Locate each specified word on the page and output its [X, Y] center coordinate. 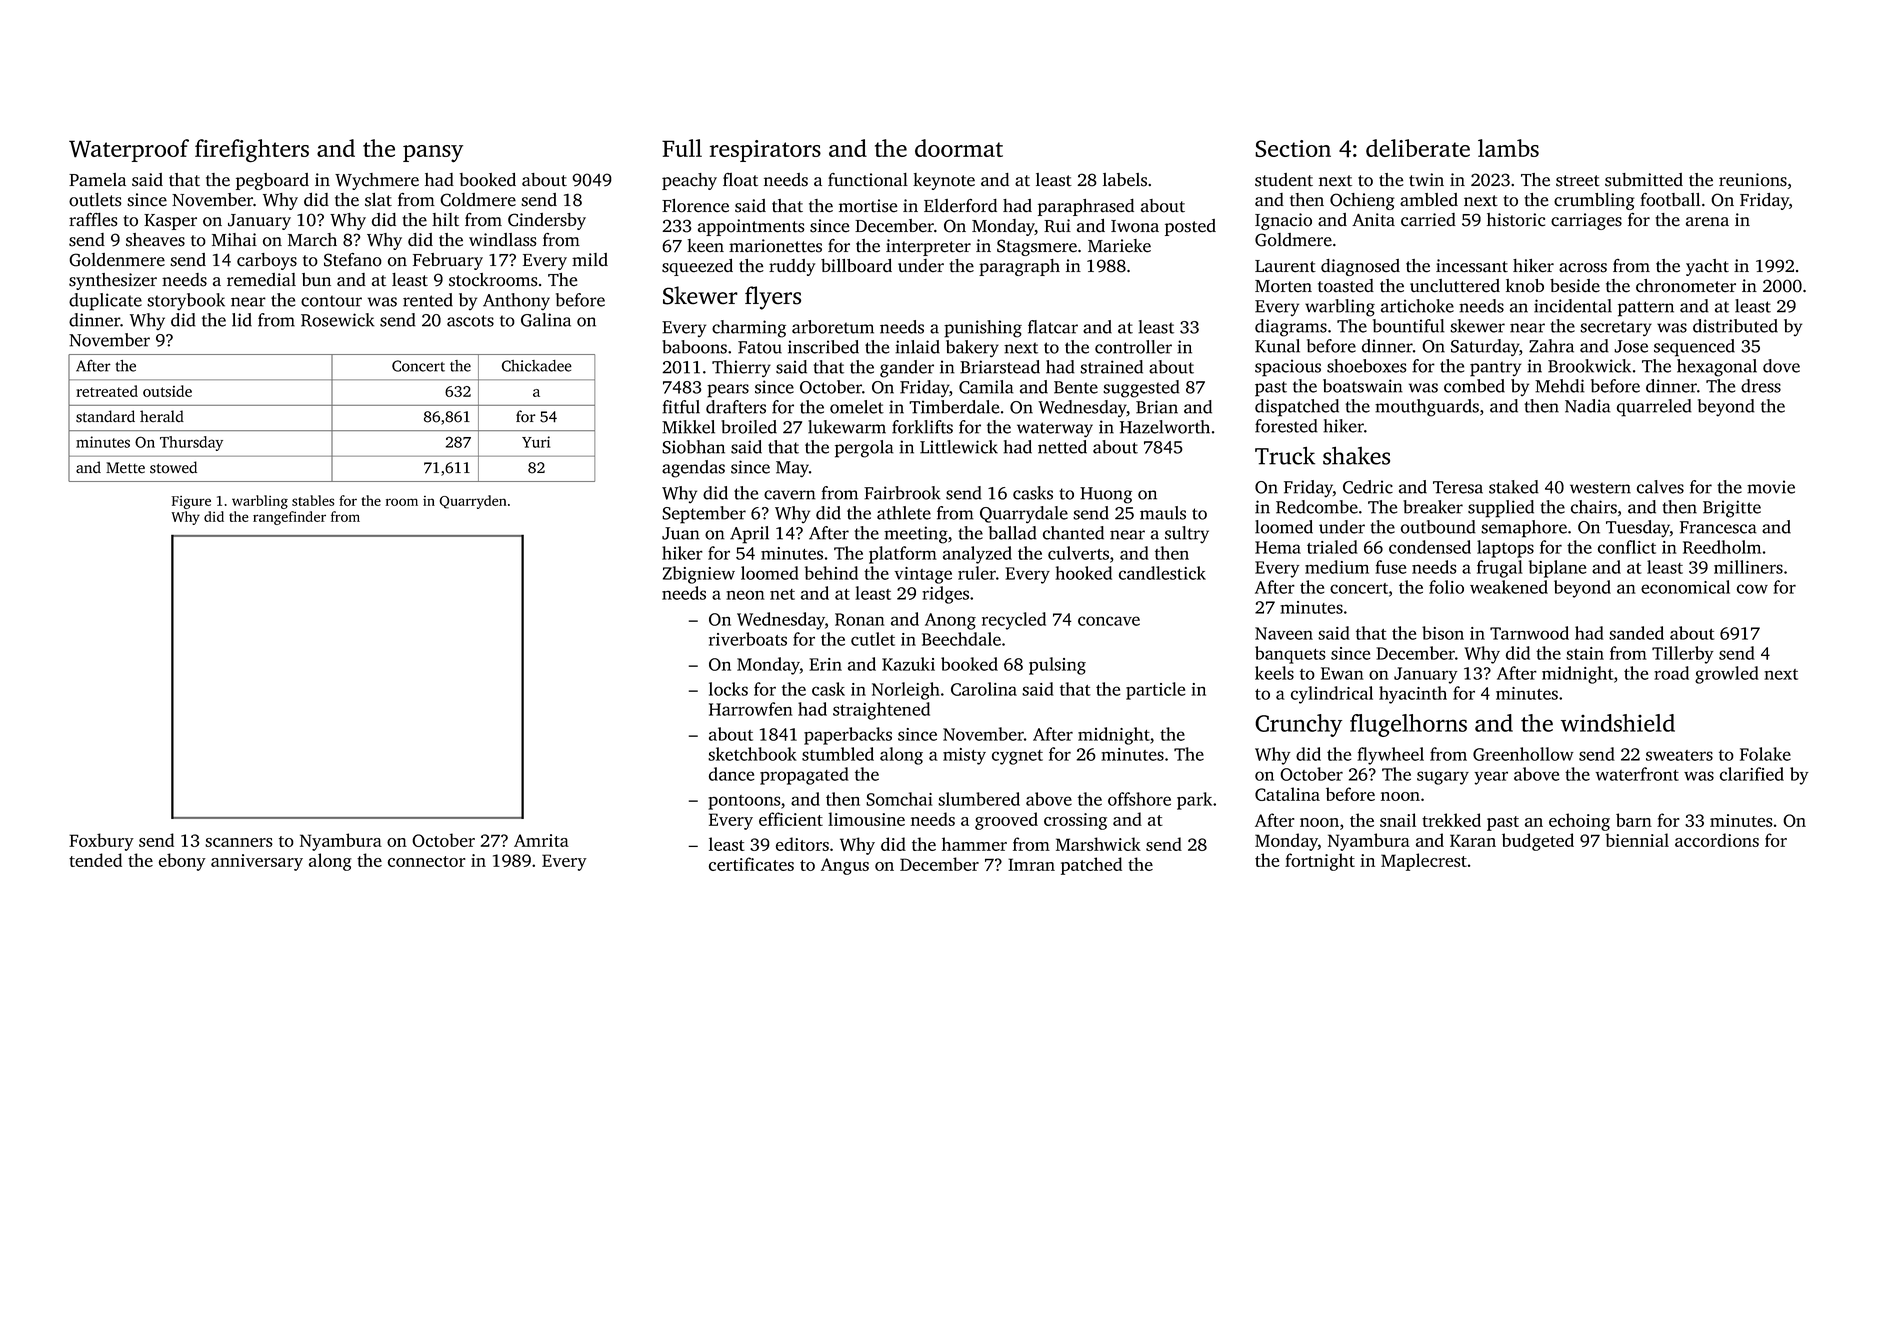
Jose [1631, 346]
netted [1062, 447]
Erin [825, 664]
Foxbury [101, 842]
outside [167, 391]
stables [313, 500]
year [1491, 778]
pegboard [272, 181]
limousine [866, 819]
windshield [1618, 723]
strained [1111, 367]
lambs [1508, 148]
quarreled [1654, 408]
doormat [959, 148]
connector [427, 861]
